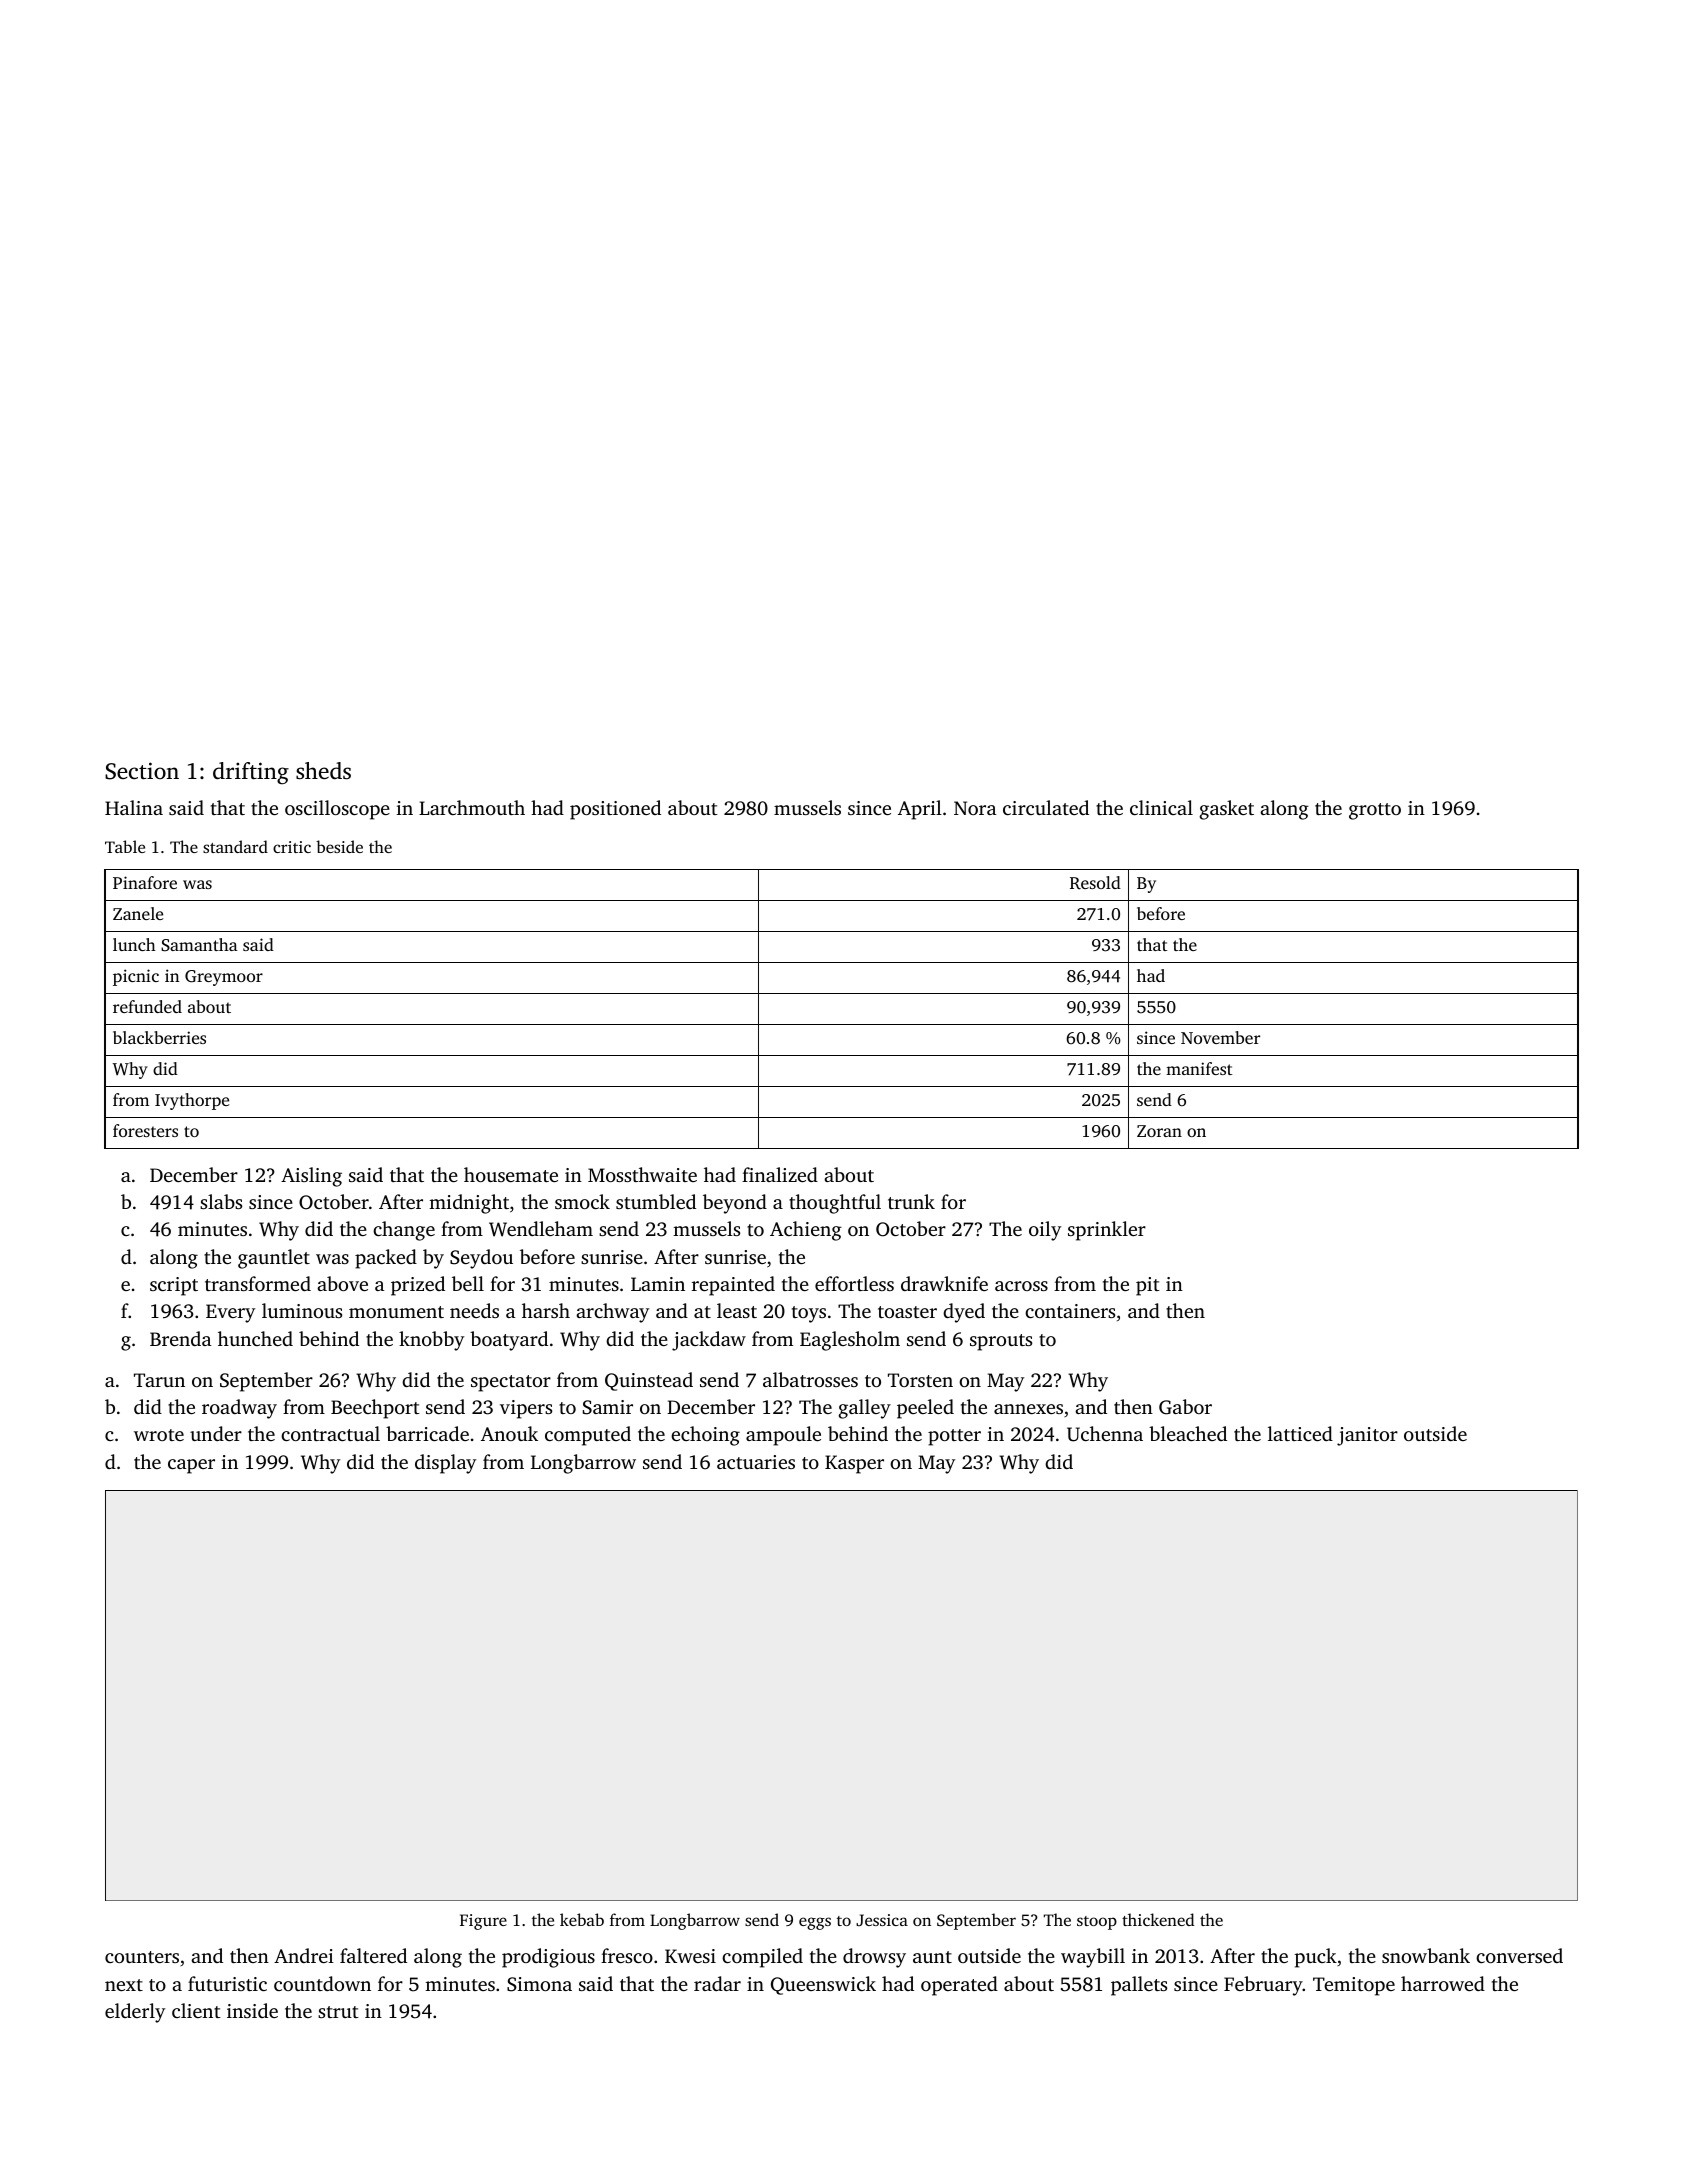 This screenshot has width=1683, height=2178. What do you see at coordinates (323, 771) in the screenshot?
I see `sheds` at bounding box center [323, 771].
